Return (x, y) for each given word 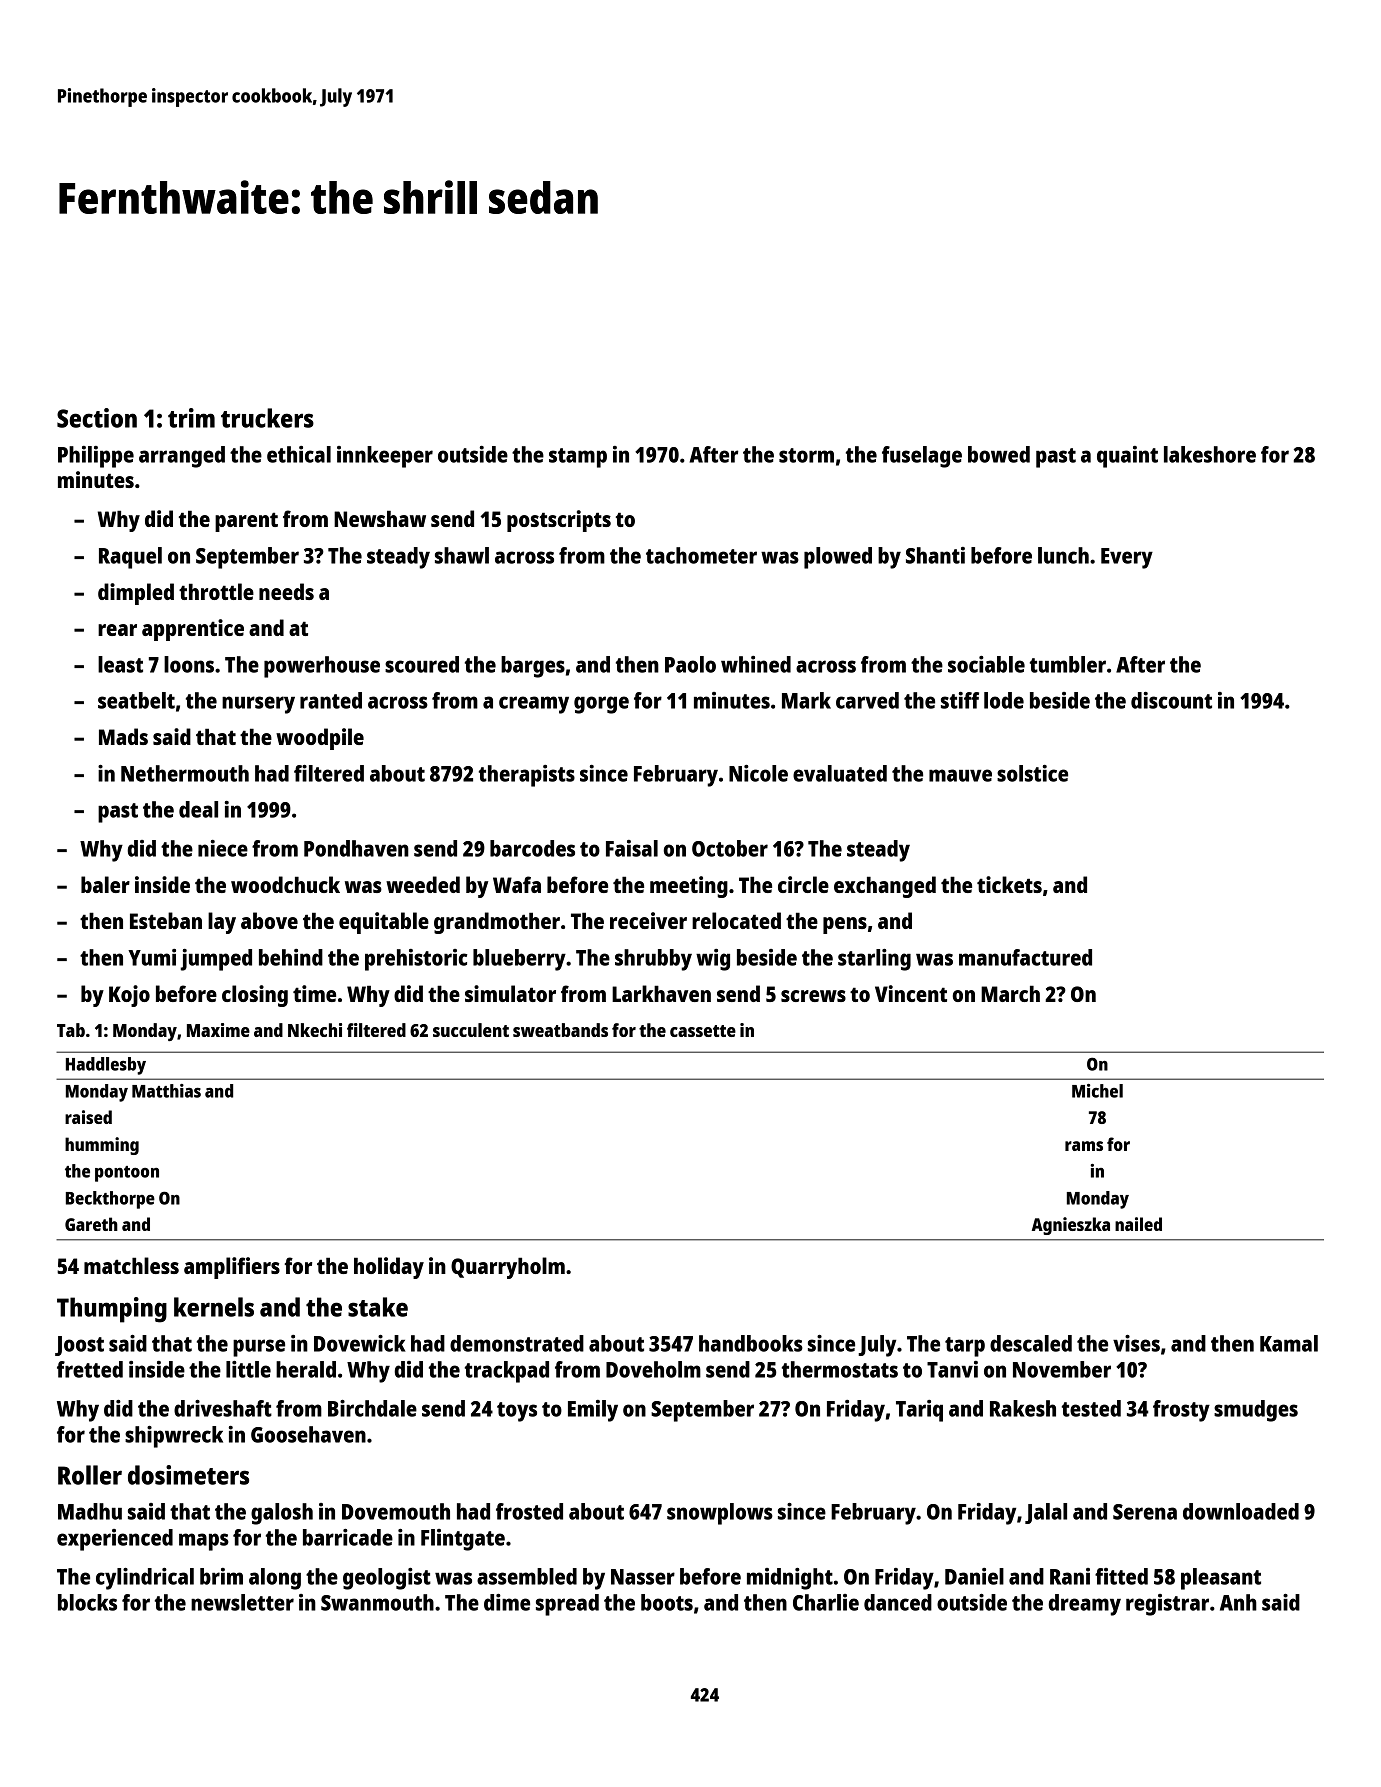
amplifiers (232, 1268)
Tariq (919, 1411)
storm (806, 455)
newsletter (242, 1602)
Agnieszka (1071, 1226)
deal (198, 809)
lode (1004, 700)
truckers (267, 418)
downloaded (1241, 1511)
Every (1127, 558)
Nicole (758, 773)
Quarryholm (508, 1268)
